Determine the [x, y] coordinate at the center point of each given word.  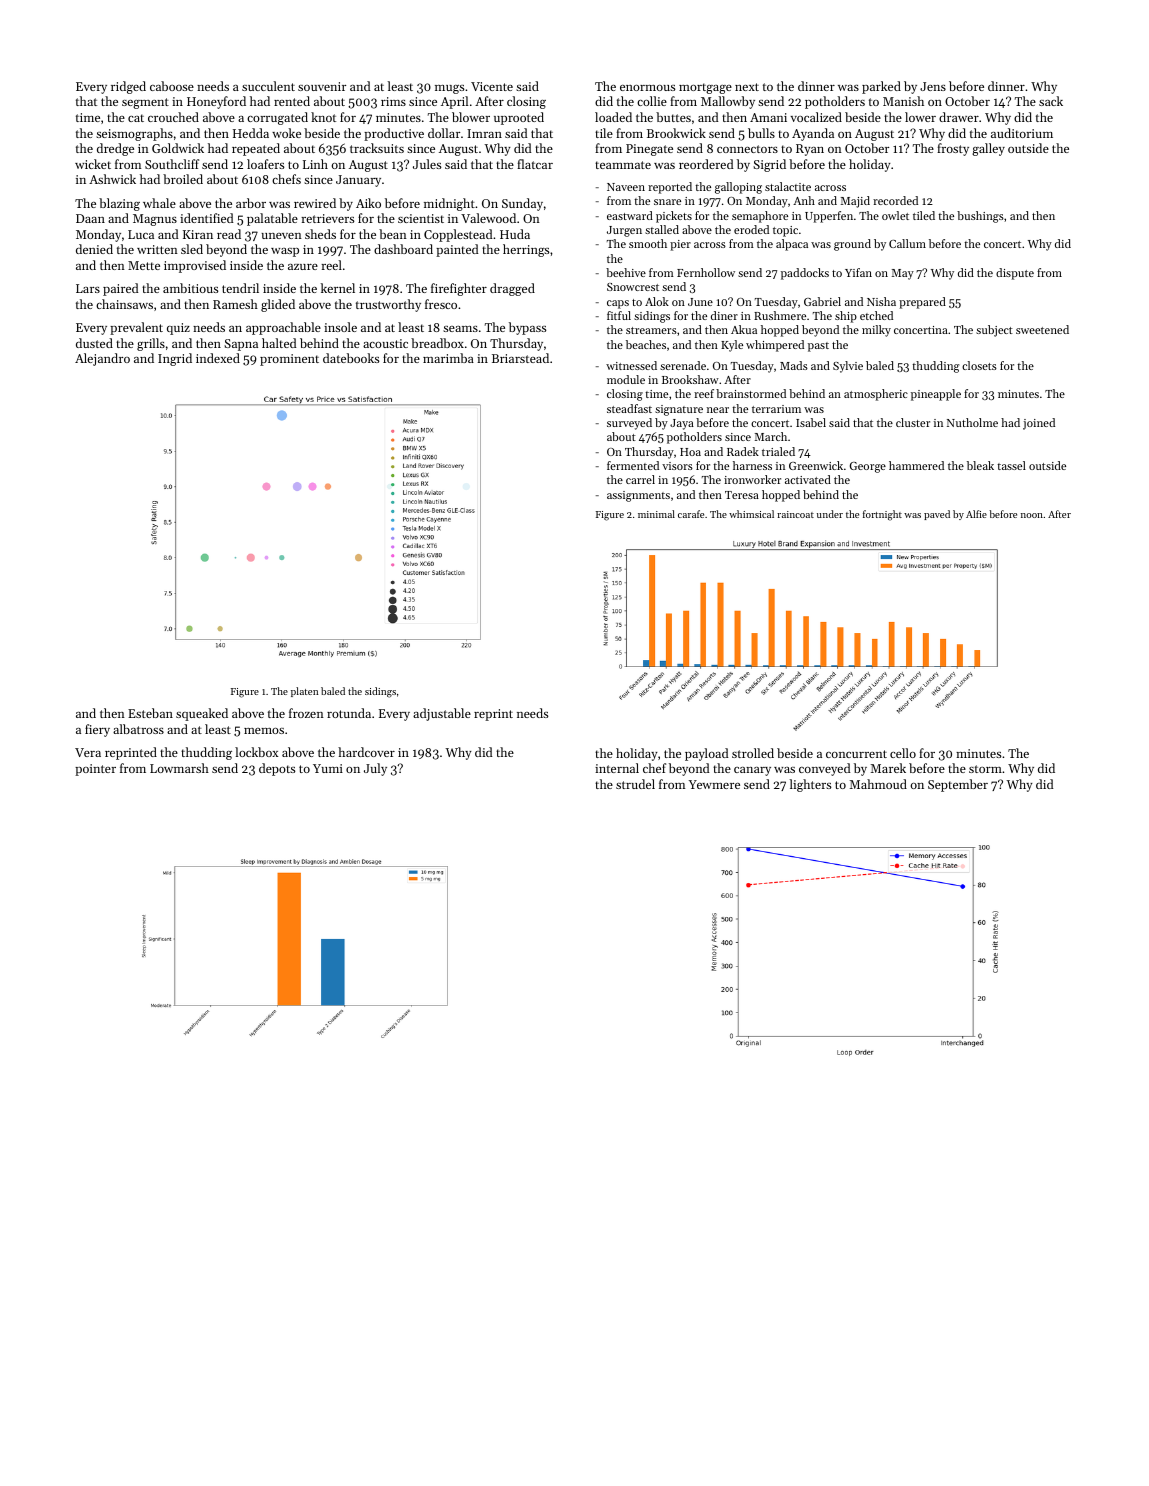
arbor [251, 203]
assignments [638, 496]
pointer [95, 770]
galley [988, 149]
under [830, 514]
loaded [613, 117]
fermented [633, 465]
